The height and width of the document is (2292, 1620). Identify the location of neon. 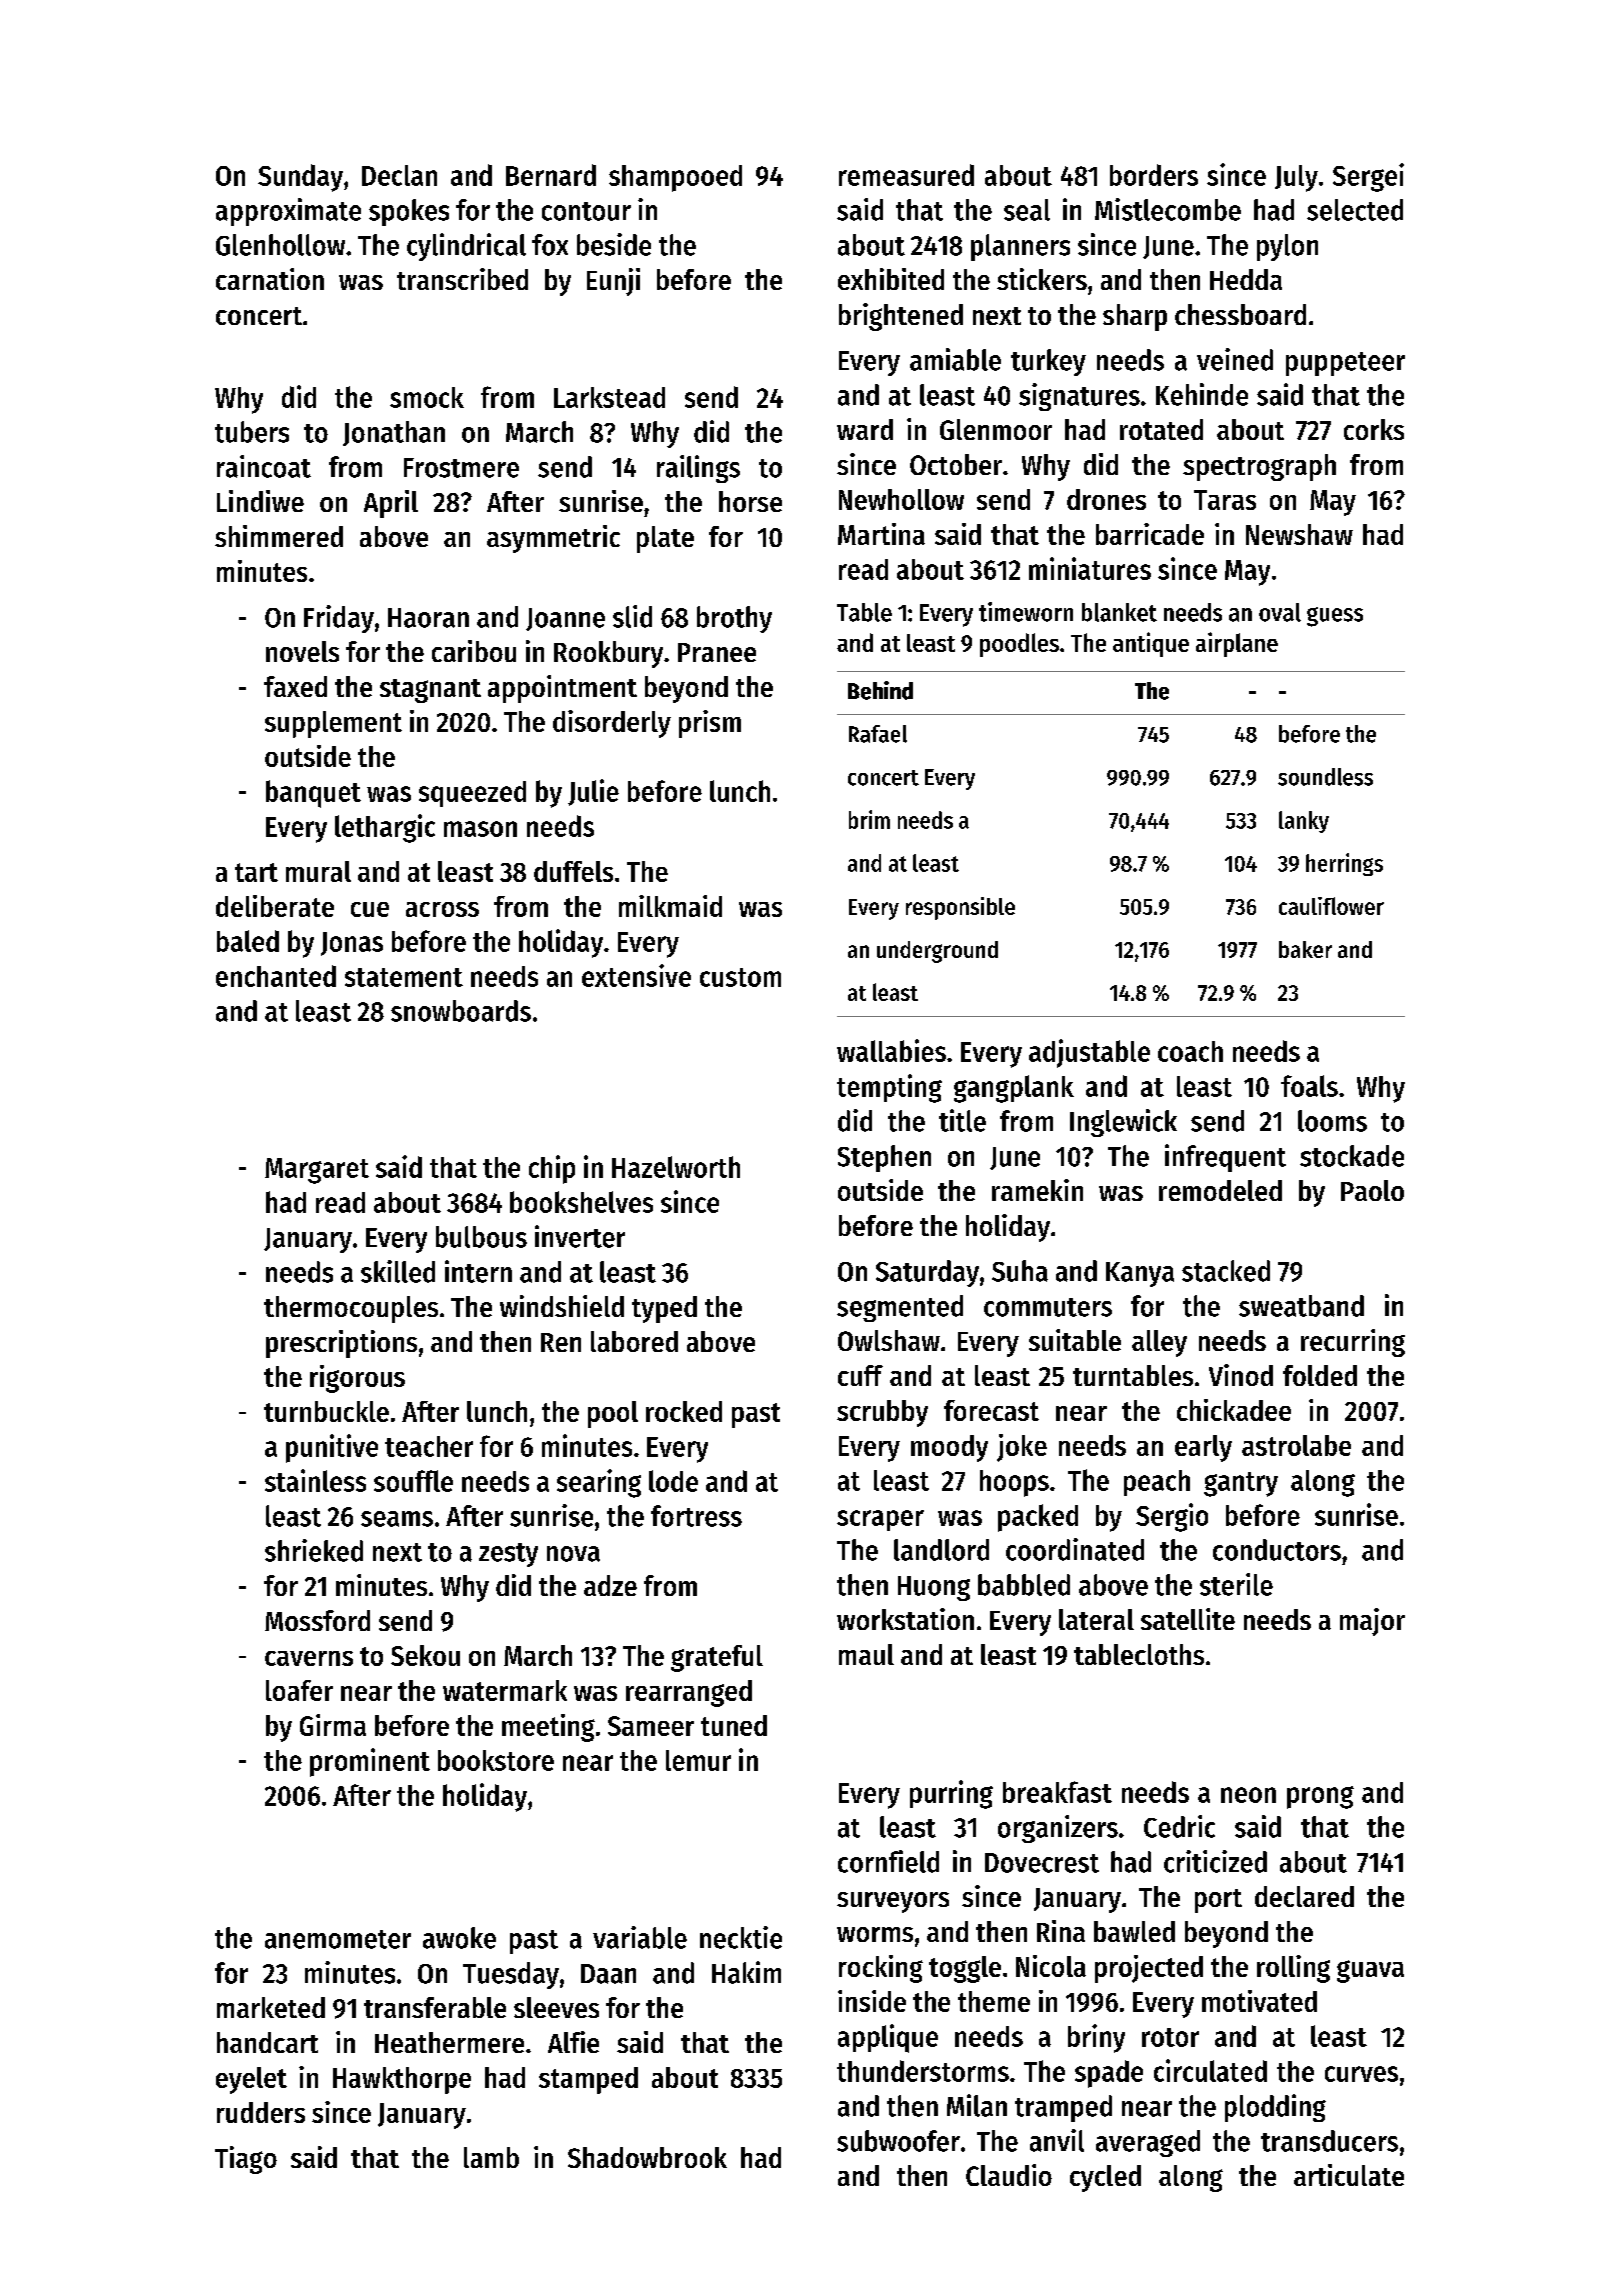
(1248, 1795).
